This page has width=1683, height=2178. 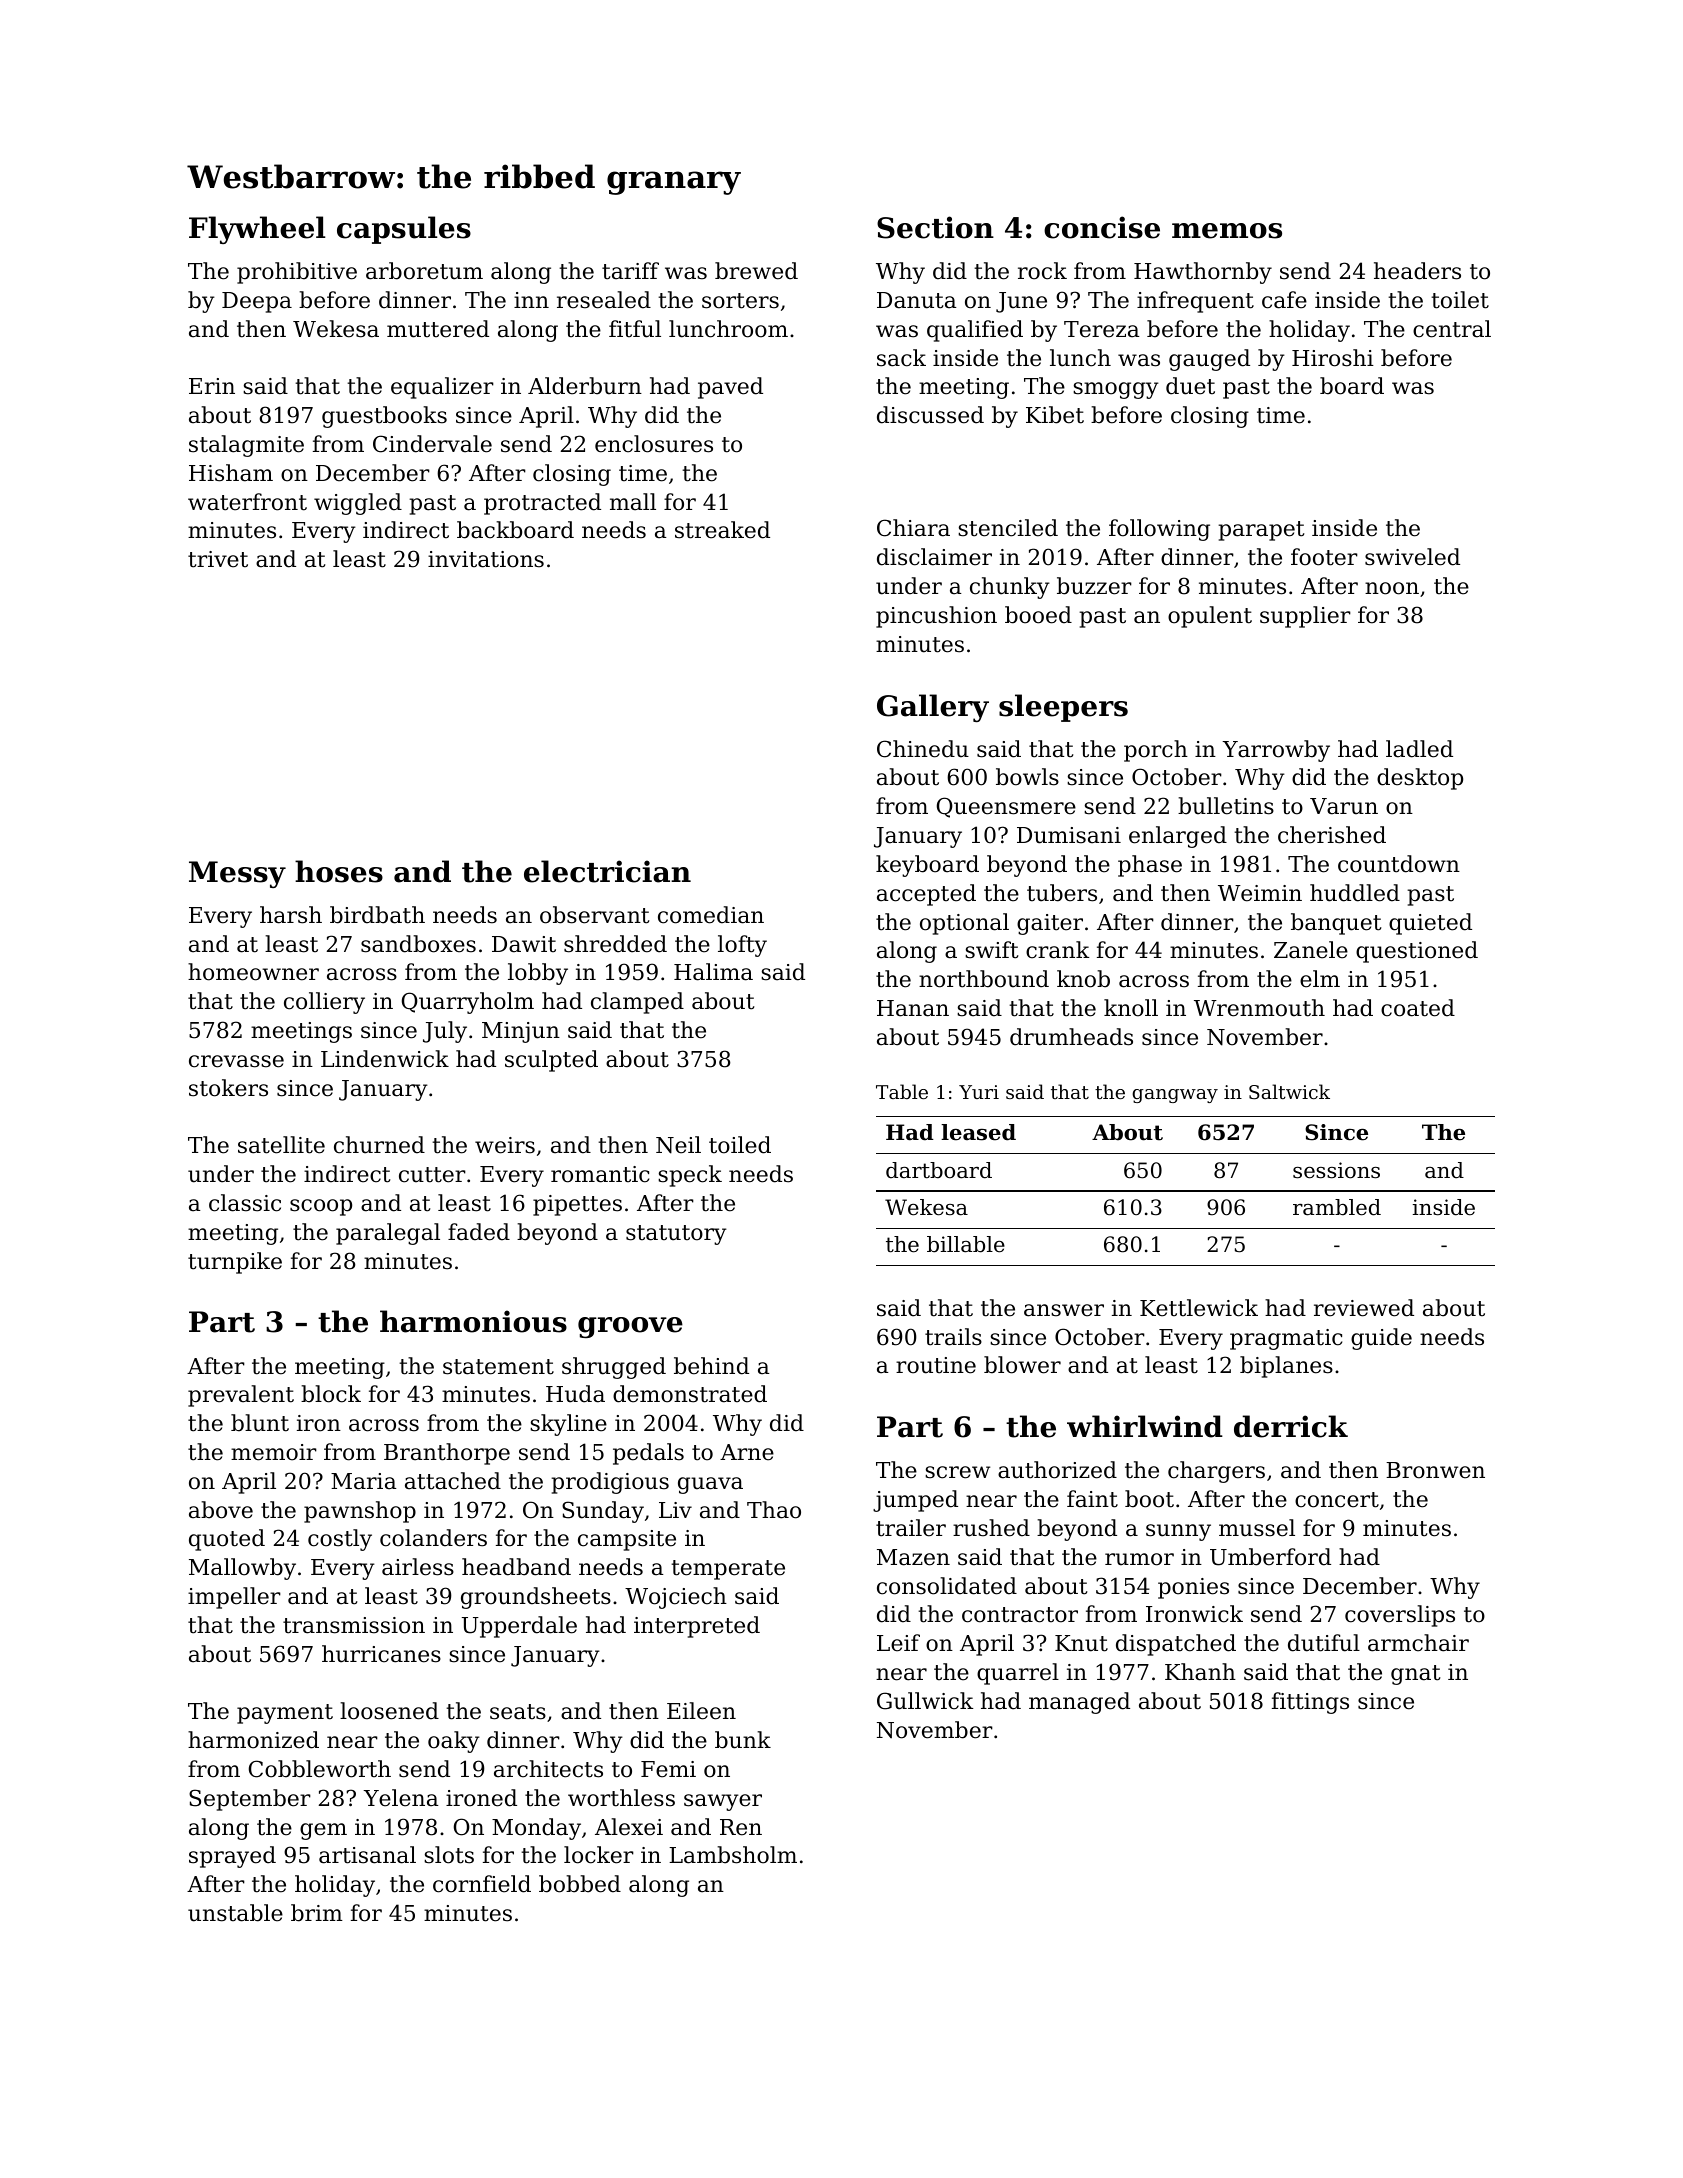 What do you see at coordinates (580, 1884) in the page?
I see `bobbed` at bounding box center [580, 1884].
